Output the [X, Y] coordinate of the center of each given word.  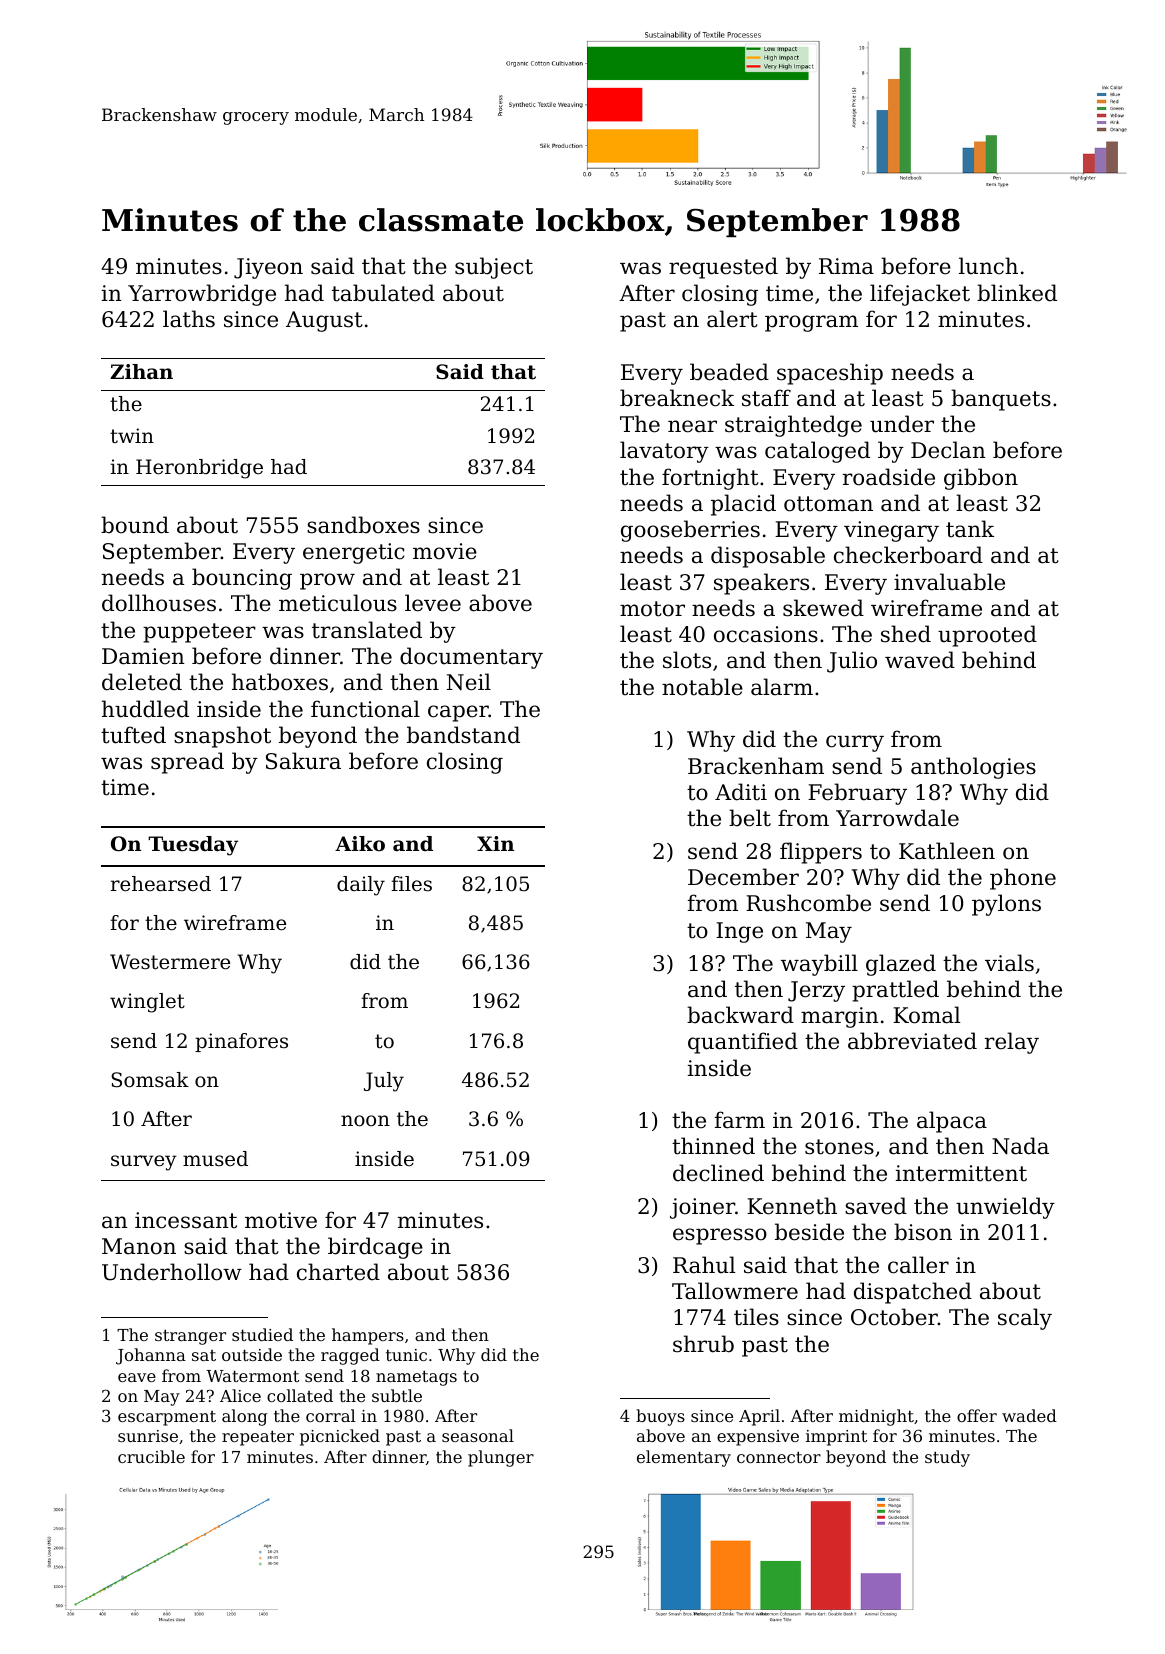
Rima [846, 266]
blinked [1017, 293]
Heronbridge [199, 469]
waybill [819, 965]
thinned [713, 1146]
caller [918, 1265]
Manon [139, 1246]
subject [494, 268]
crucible [151, 1456]
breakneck [677, 398]
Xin [495, 843]
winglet [147, 1003]
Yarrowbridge [202, 295]
